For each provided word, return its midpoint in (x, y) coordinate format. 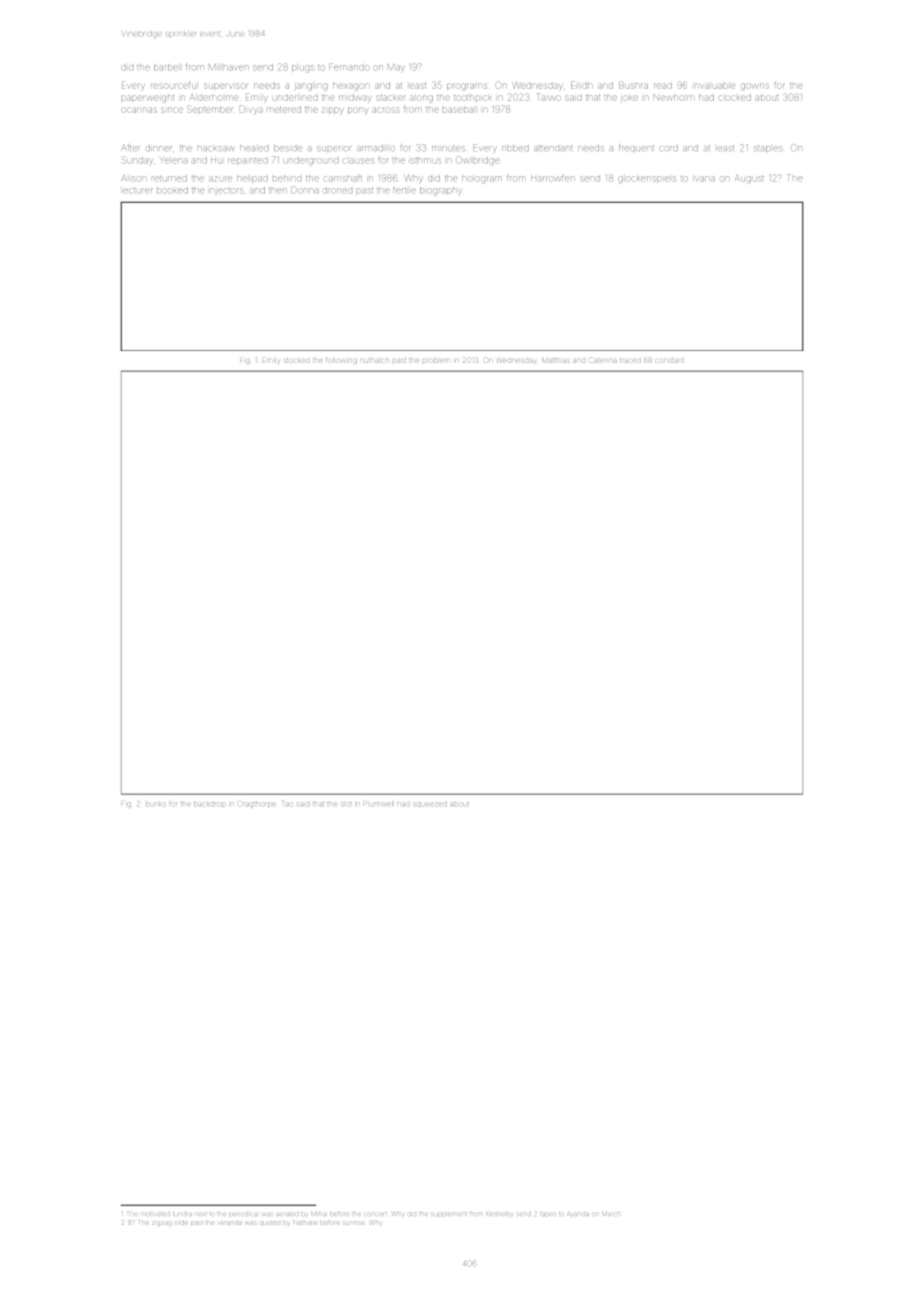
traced (630, 360)
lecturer (137, 190)
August (749, 178)
